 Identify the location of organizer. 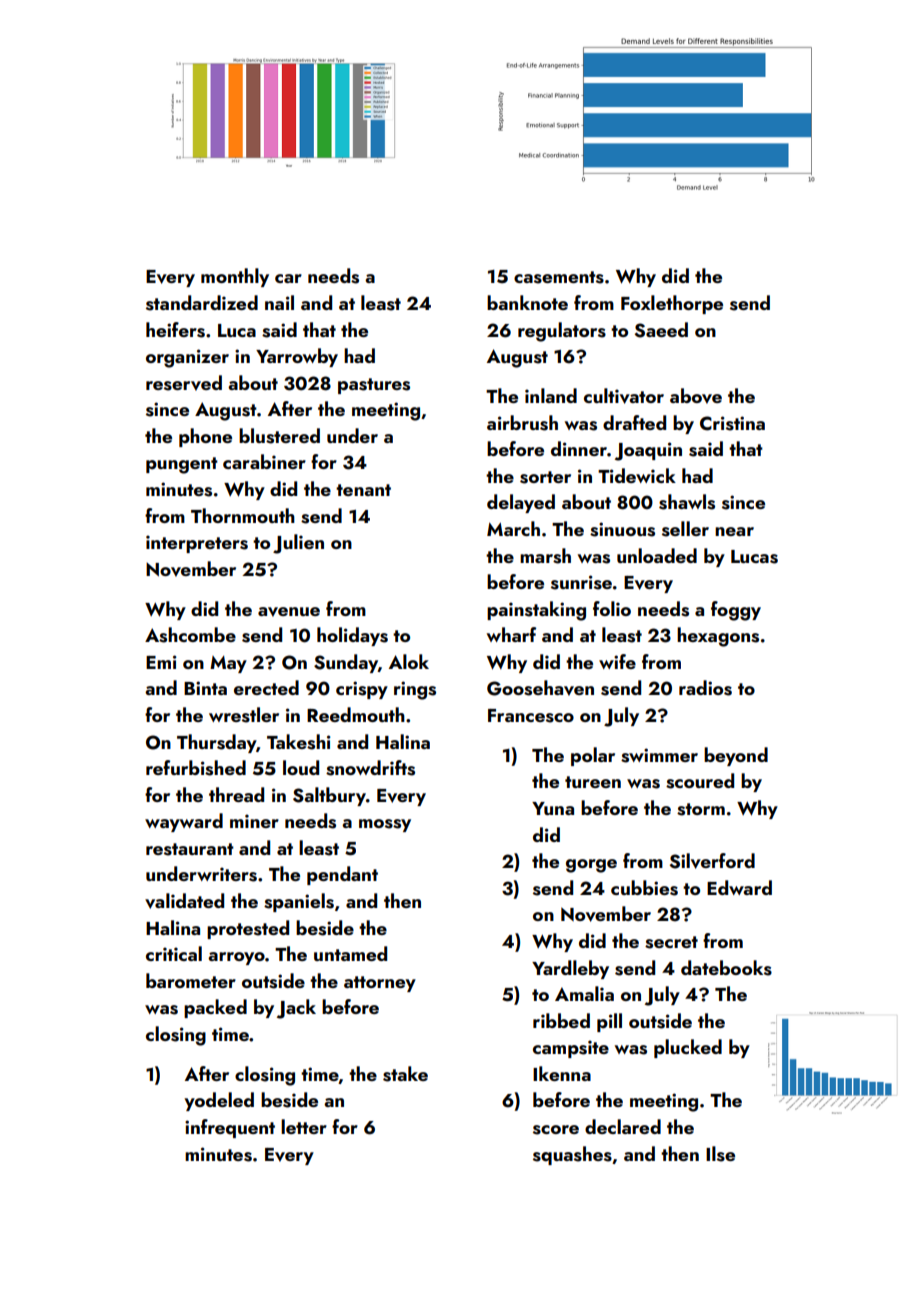
(187, 358).
